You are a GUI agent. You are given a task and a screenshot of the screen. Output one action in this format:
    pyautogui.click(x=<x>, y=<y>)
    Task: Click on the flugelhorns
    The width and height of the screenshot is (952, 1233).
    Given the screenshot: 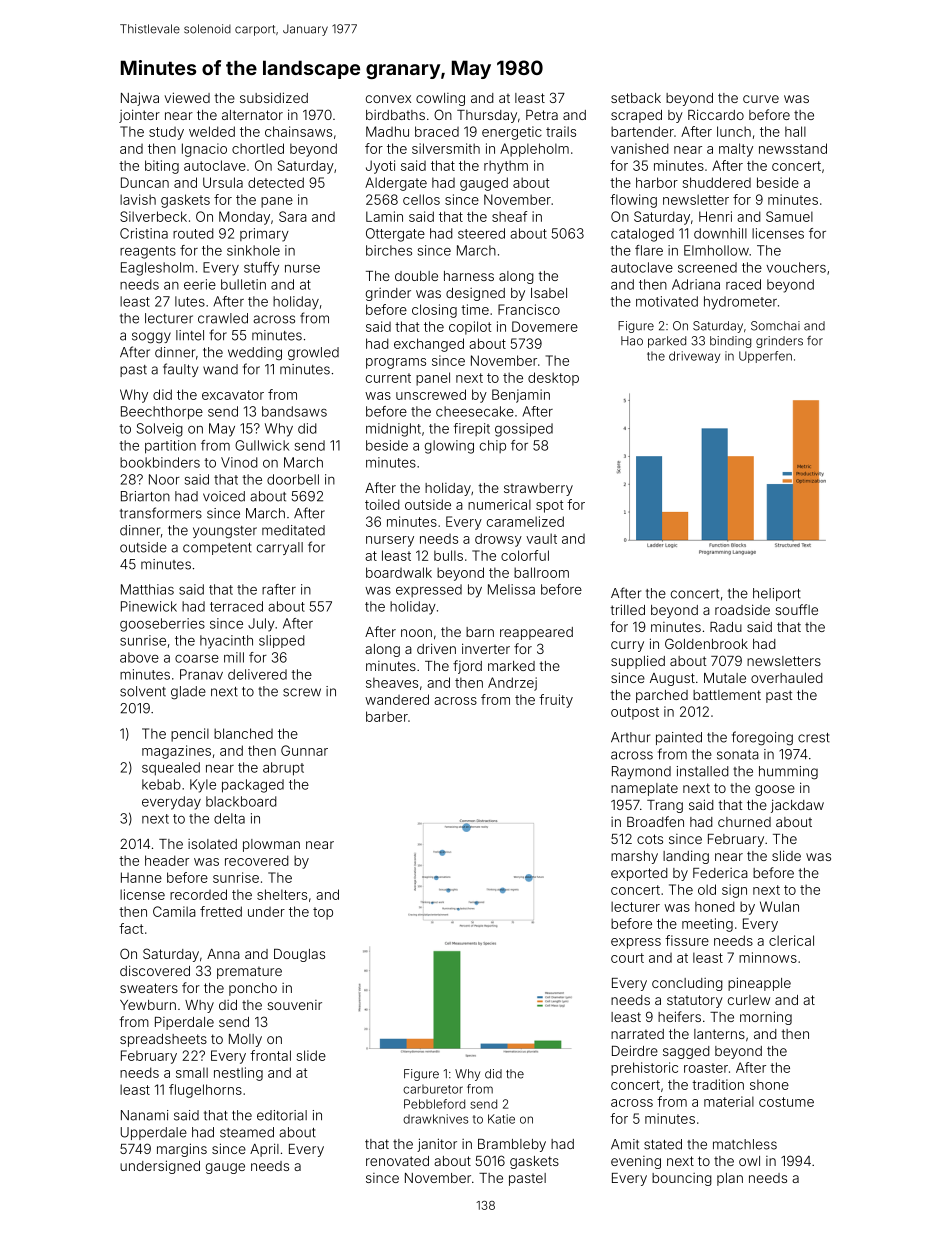 What is the action you would take?
    pyautogui.click(x=205, y=1091)
